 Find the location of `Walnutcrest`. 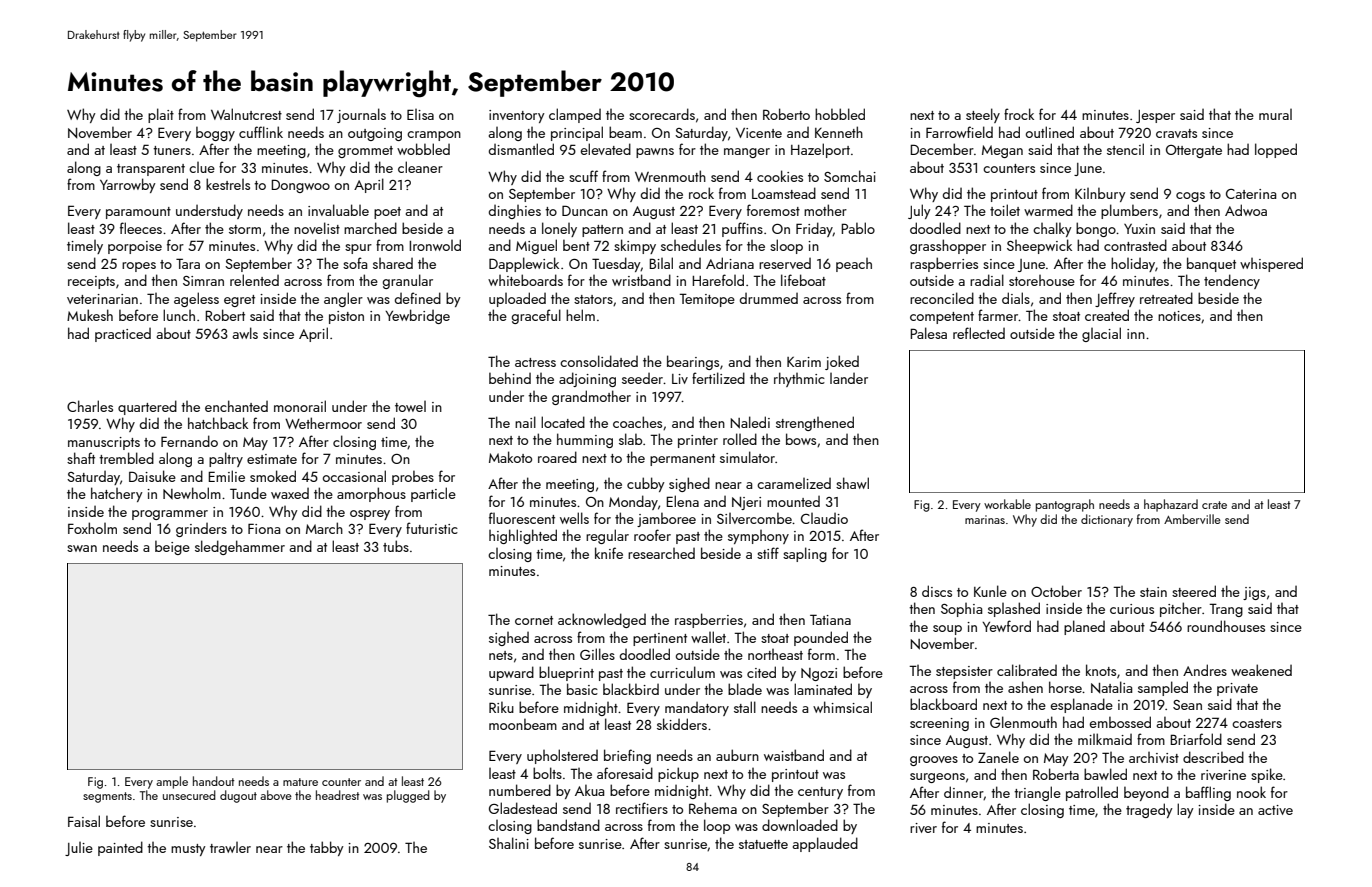

Walnutcrest is located at coordinates (246, 114).
